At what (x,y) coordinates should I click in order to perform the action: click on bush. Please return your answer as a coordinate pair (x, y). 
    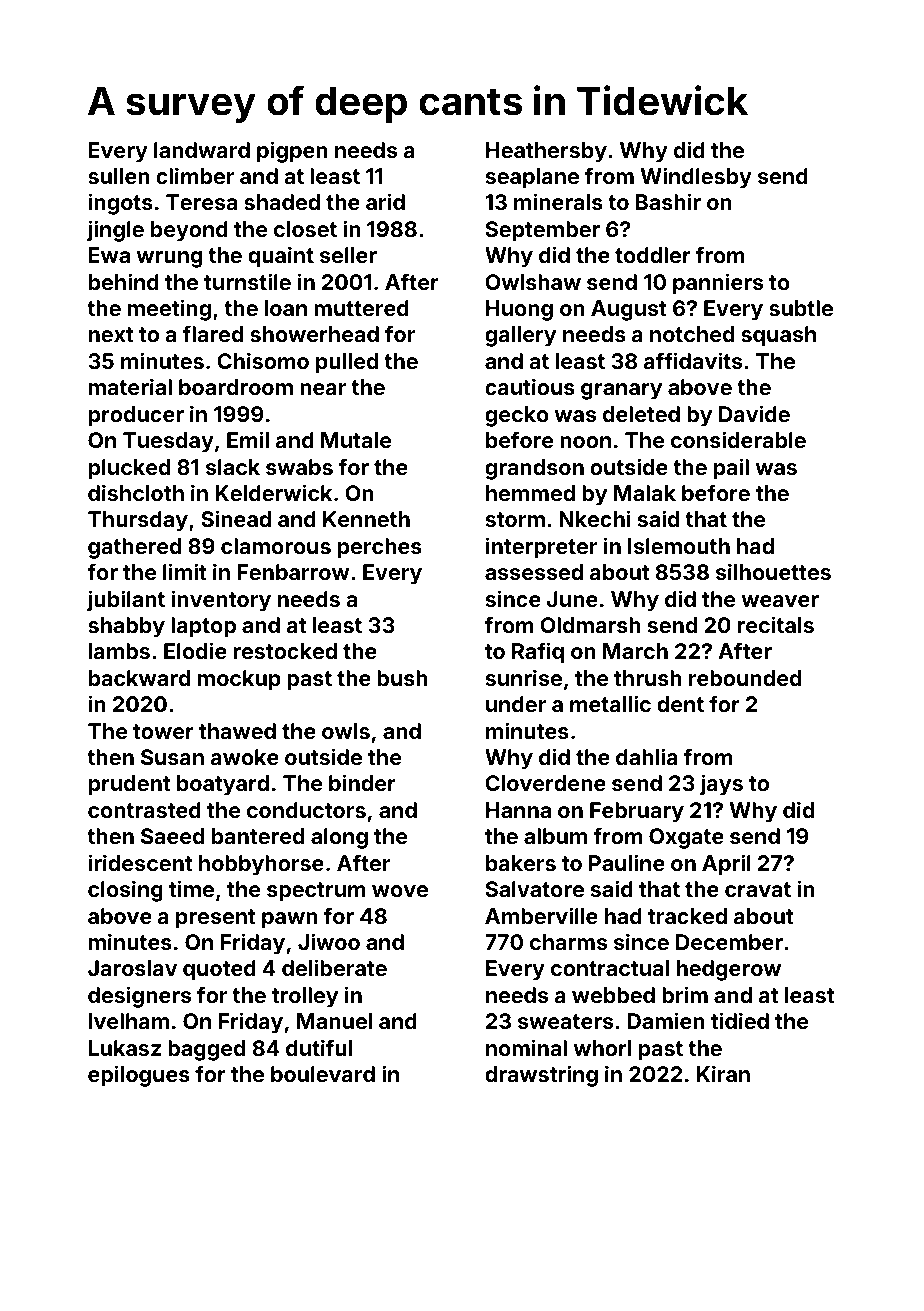
    Looking at the image, I should click on (402, 678).
